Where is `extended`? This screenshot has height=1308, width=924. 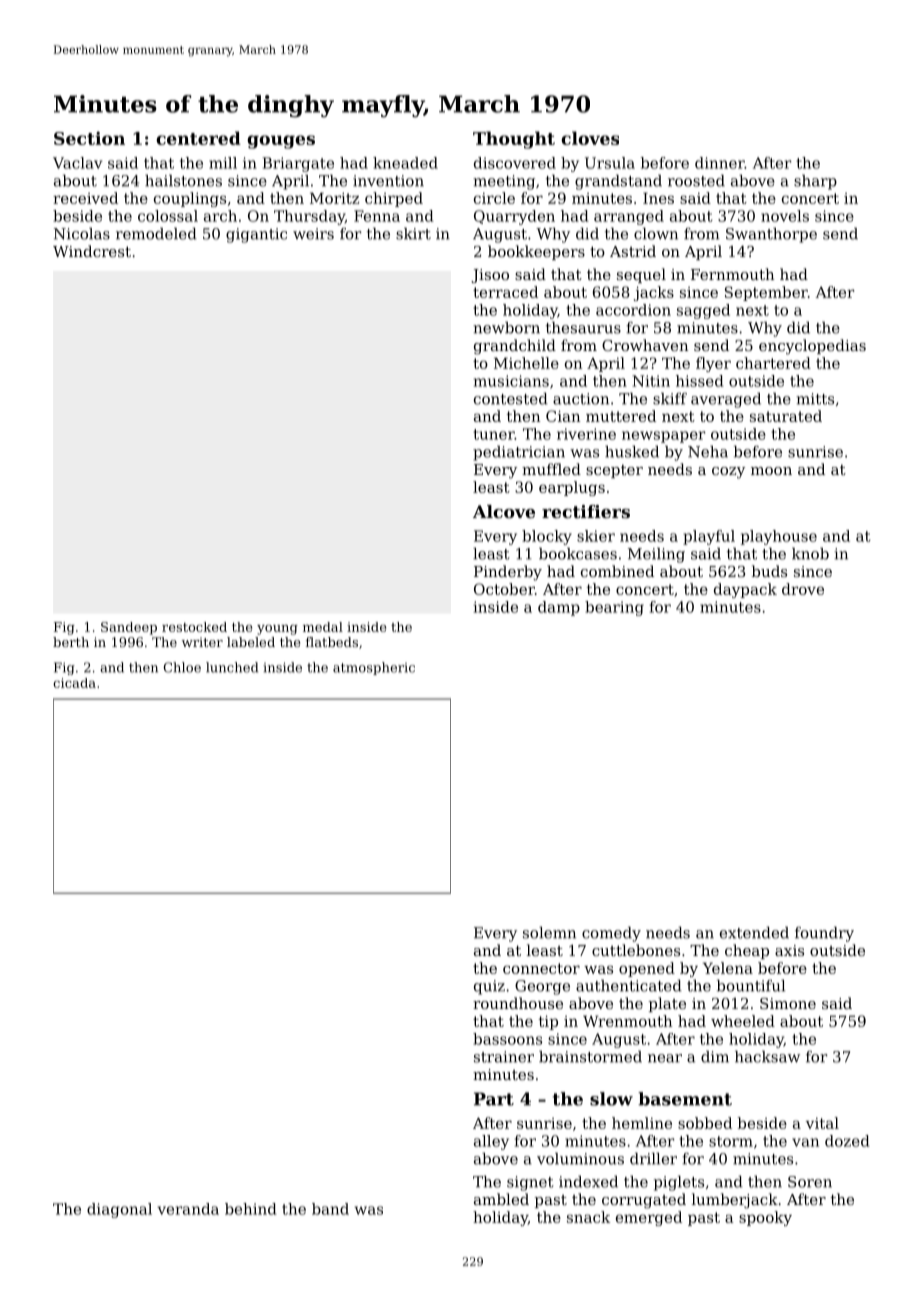 extended is located at coordinates (754, 932).
